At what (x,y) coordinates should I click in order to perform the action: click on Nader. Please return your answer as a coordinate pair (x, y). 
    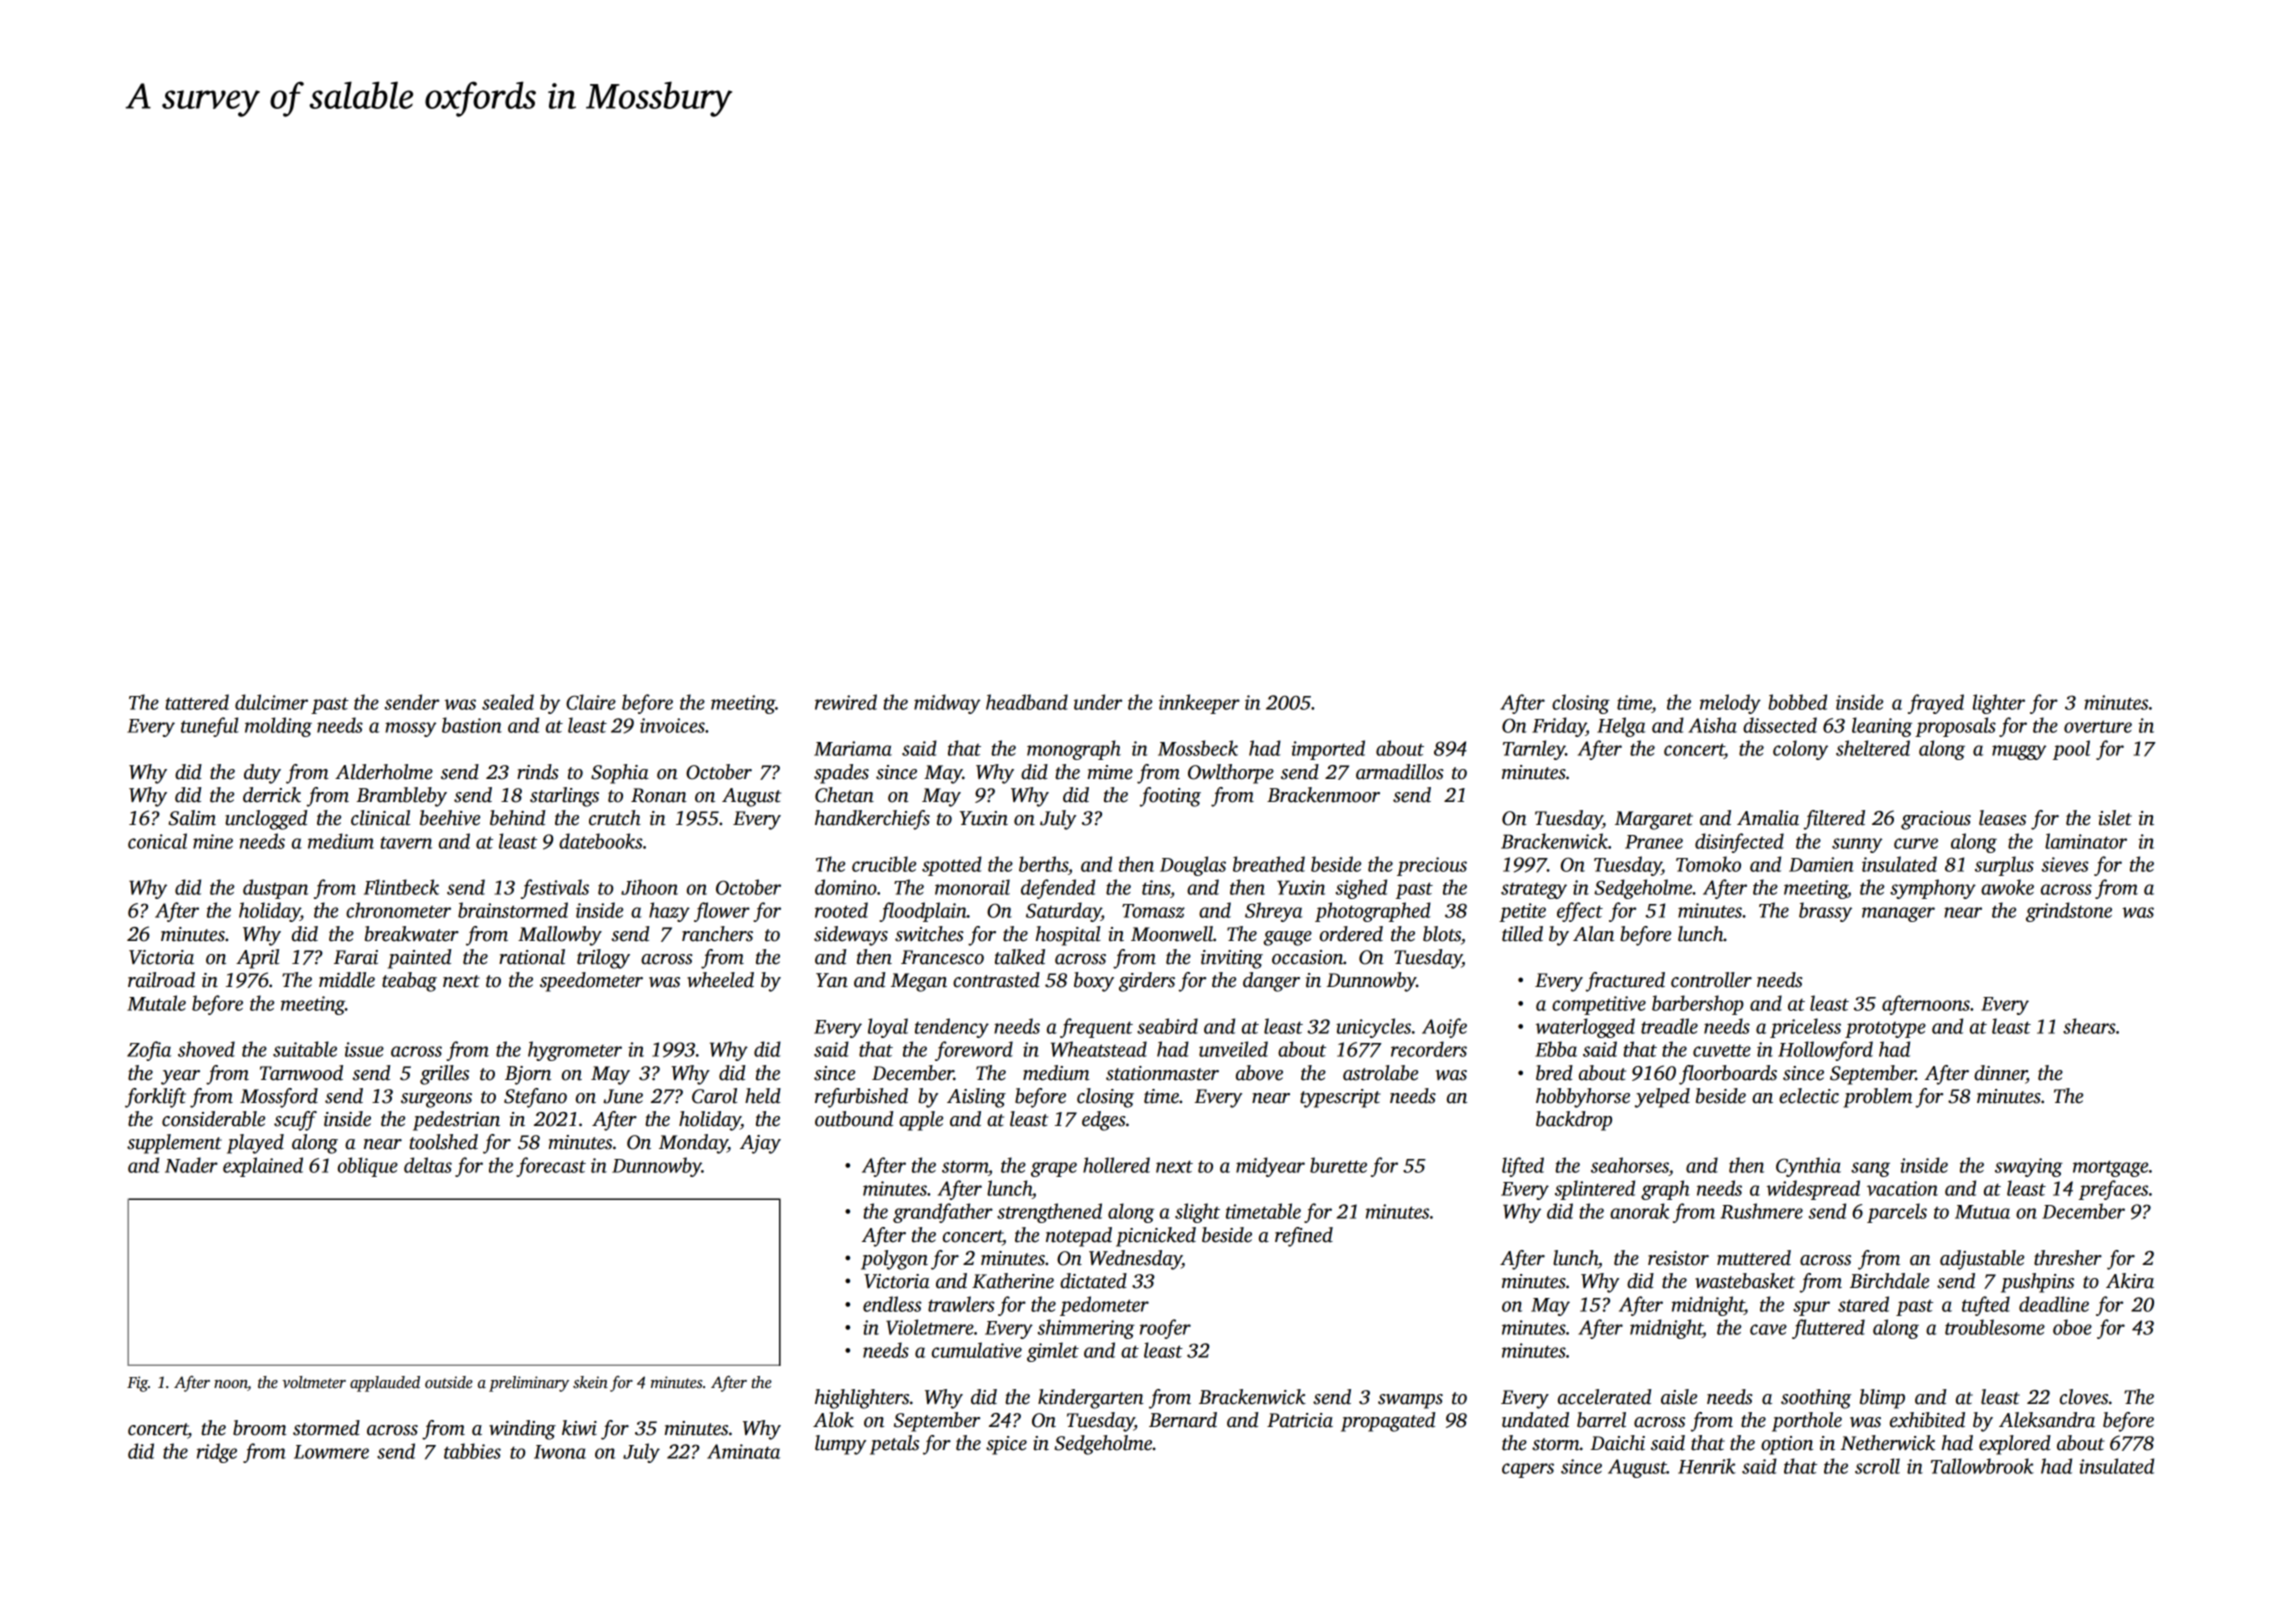
    Looking at the image, I should click on (191, 1165).
